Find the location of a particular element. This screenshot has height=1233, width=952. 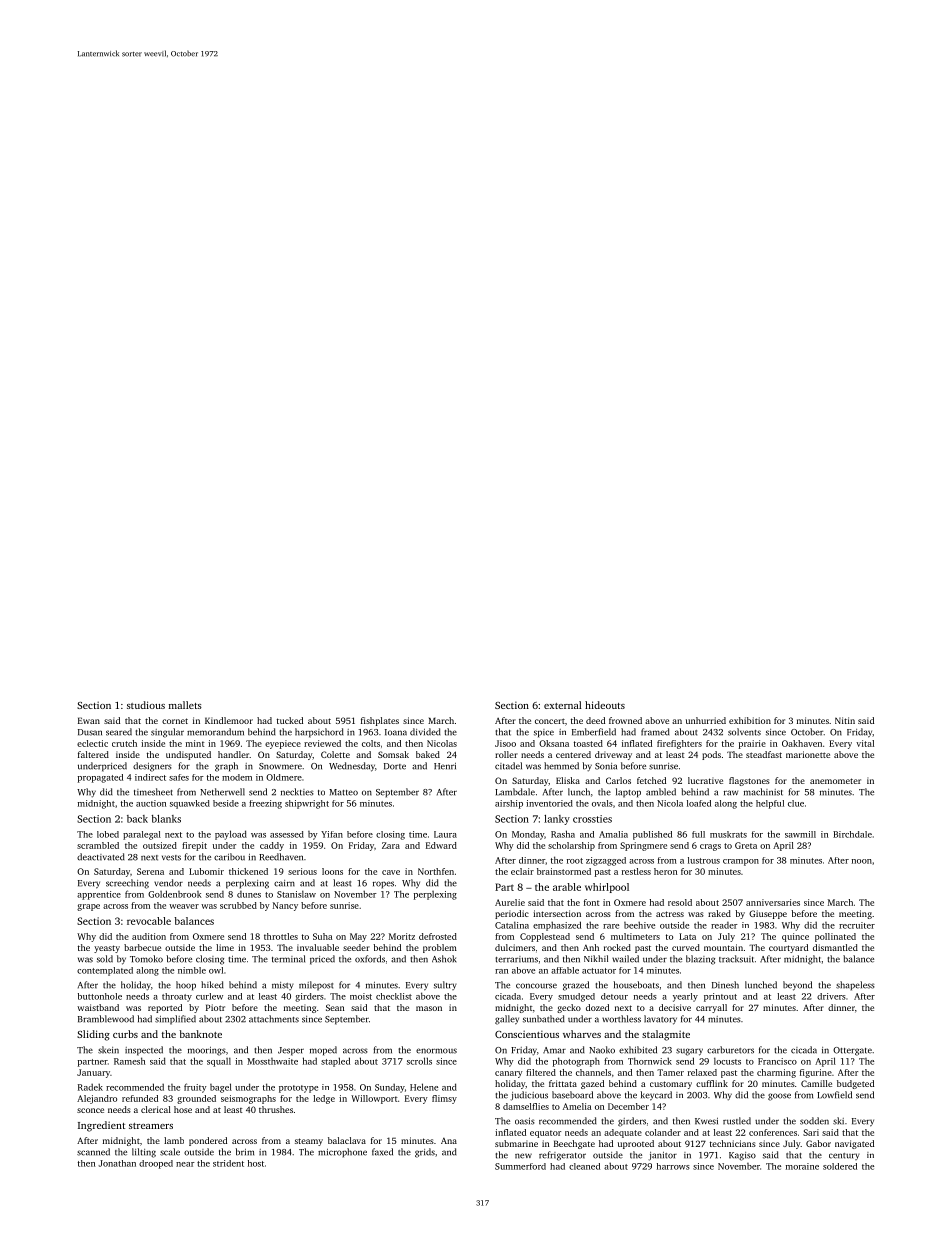

Jonathan is located at coordinates (117, 1163).
